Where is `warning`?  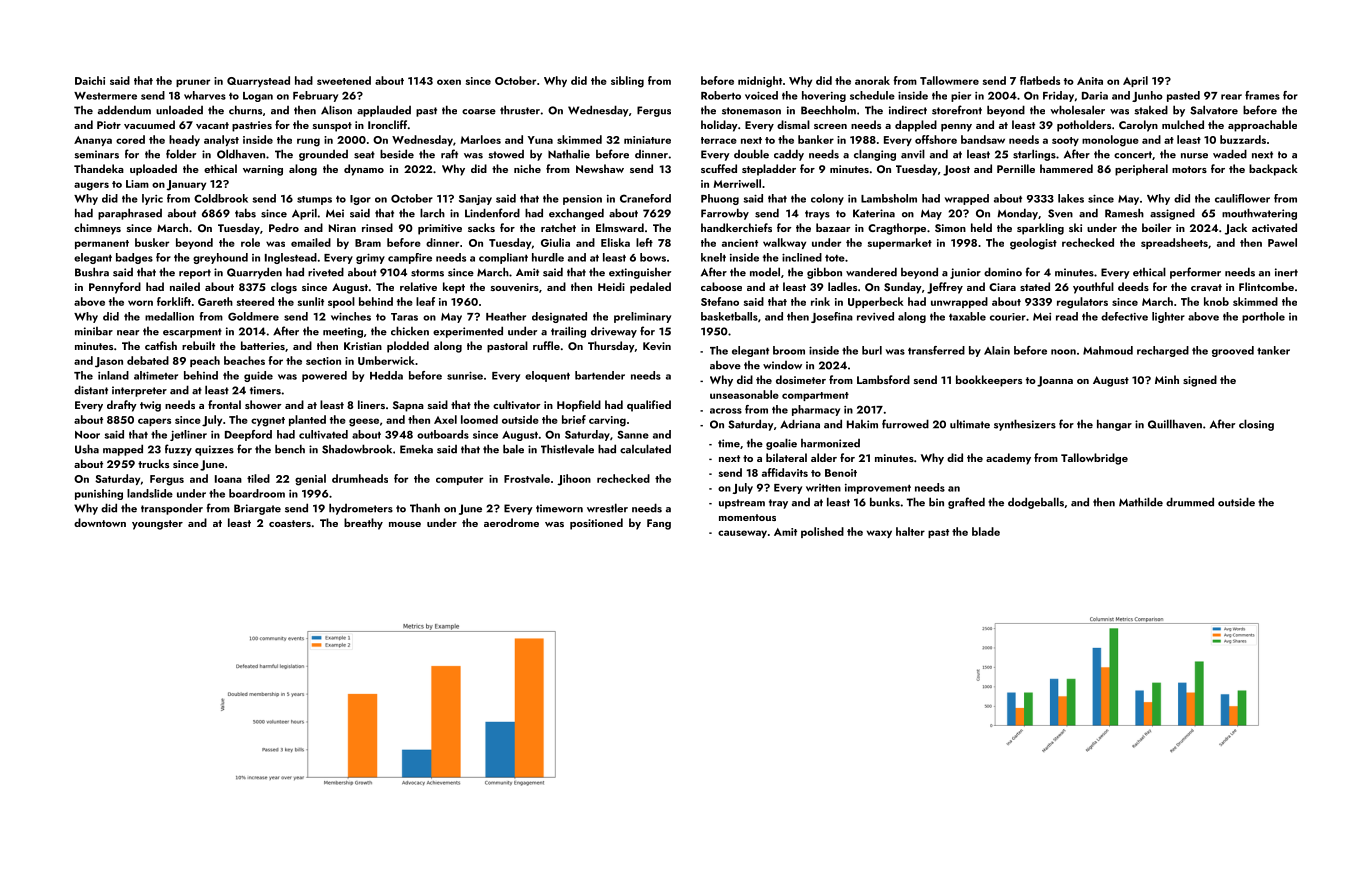 warning is located at coordinates (263, 170).
